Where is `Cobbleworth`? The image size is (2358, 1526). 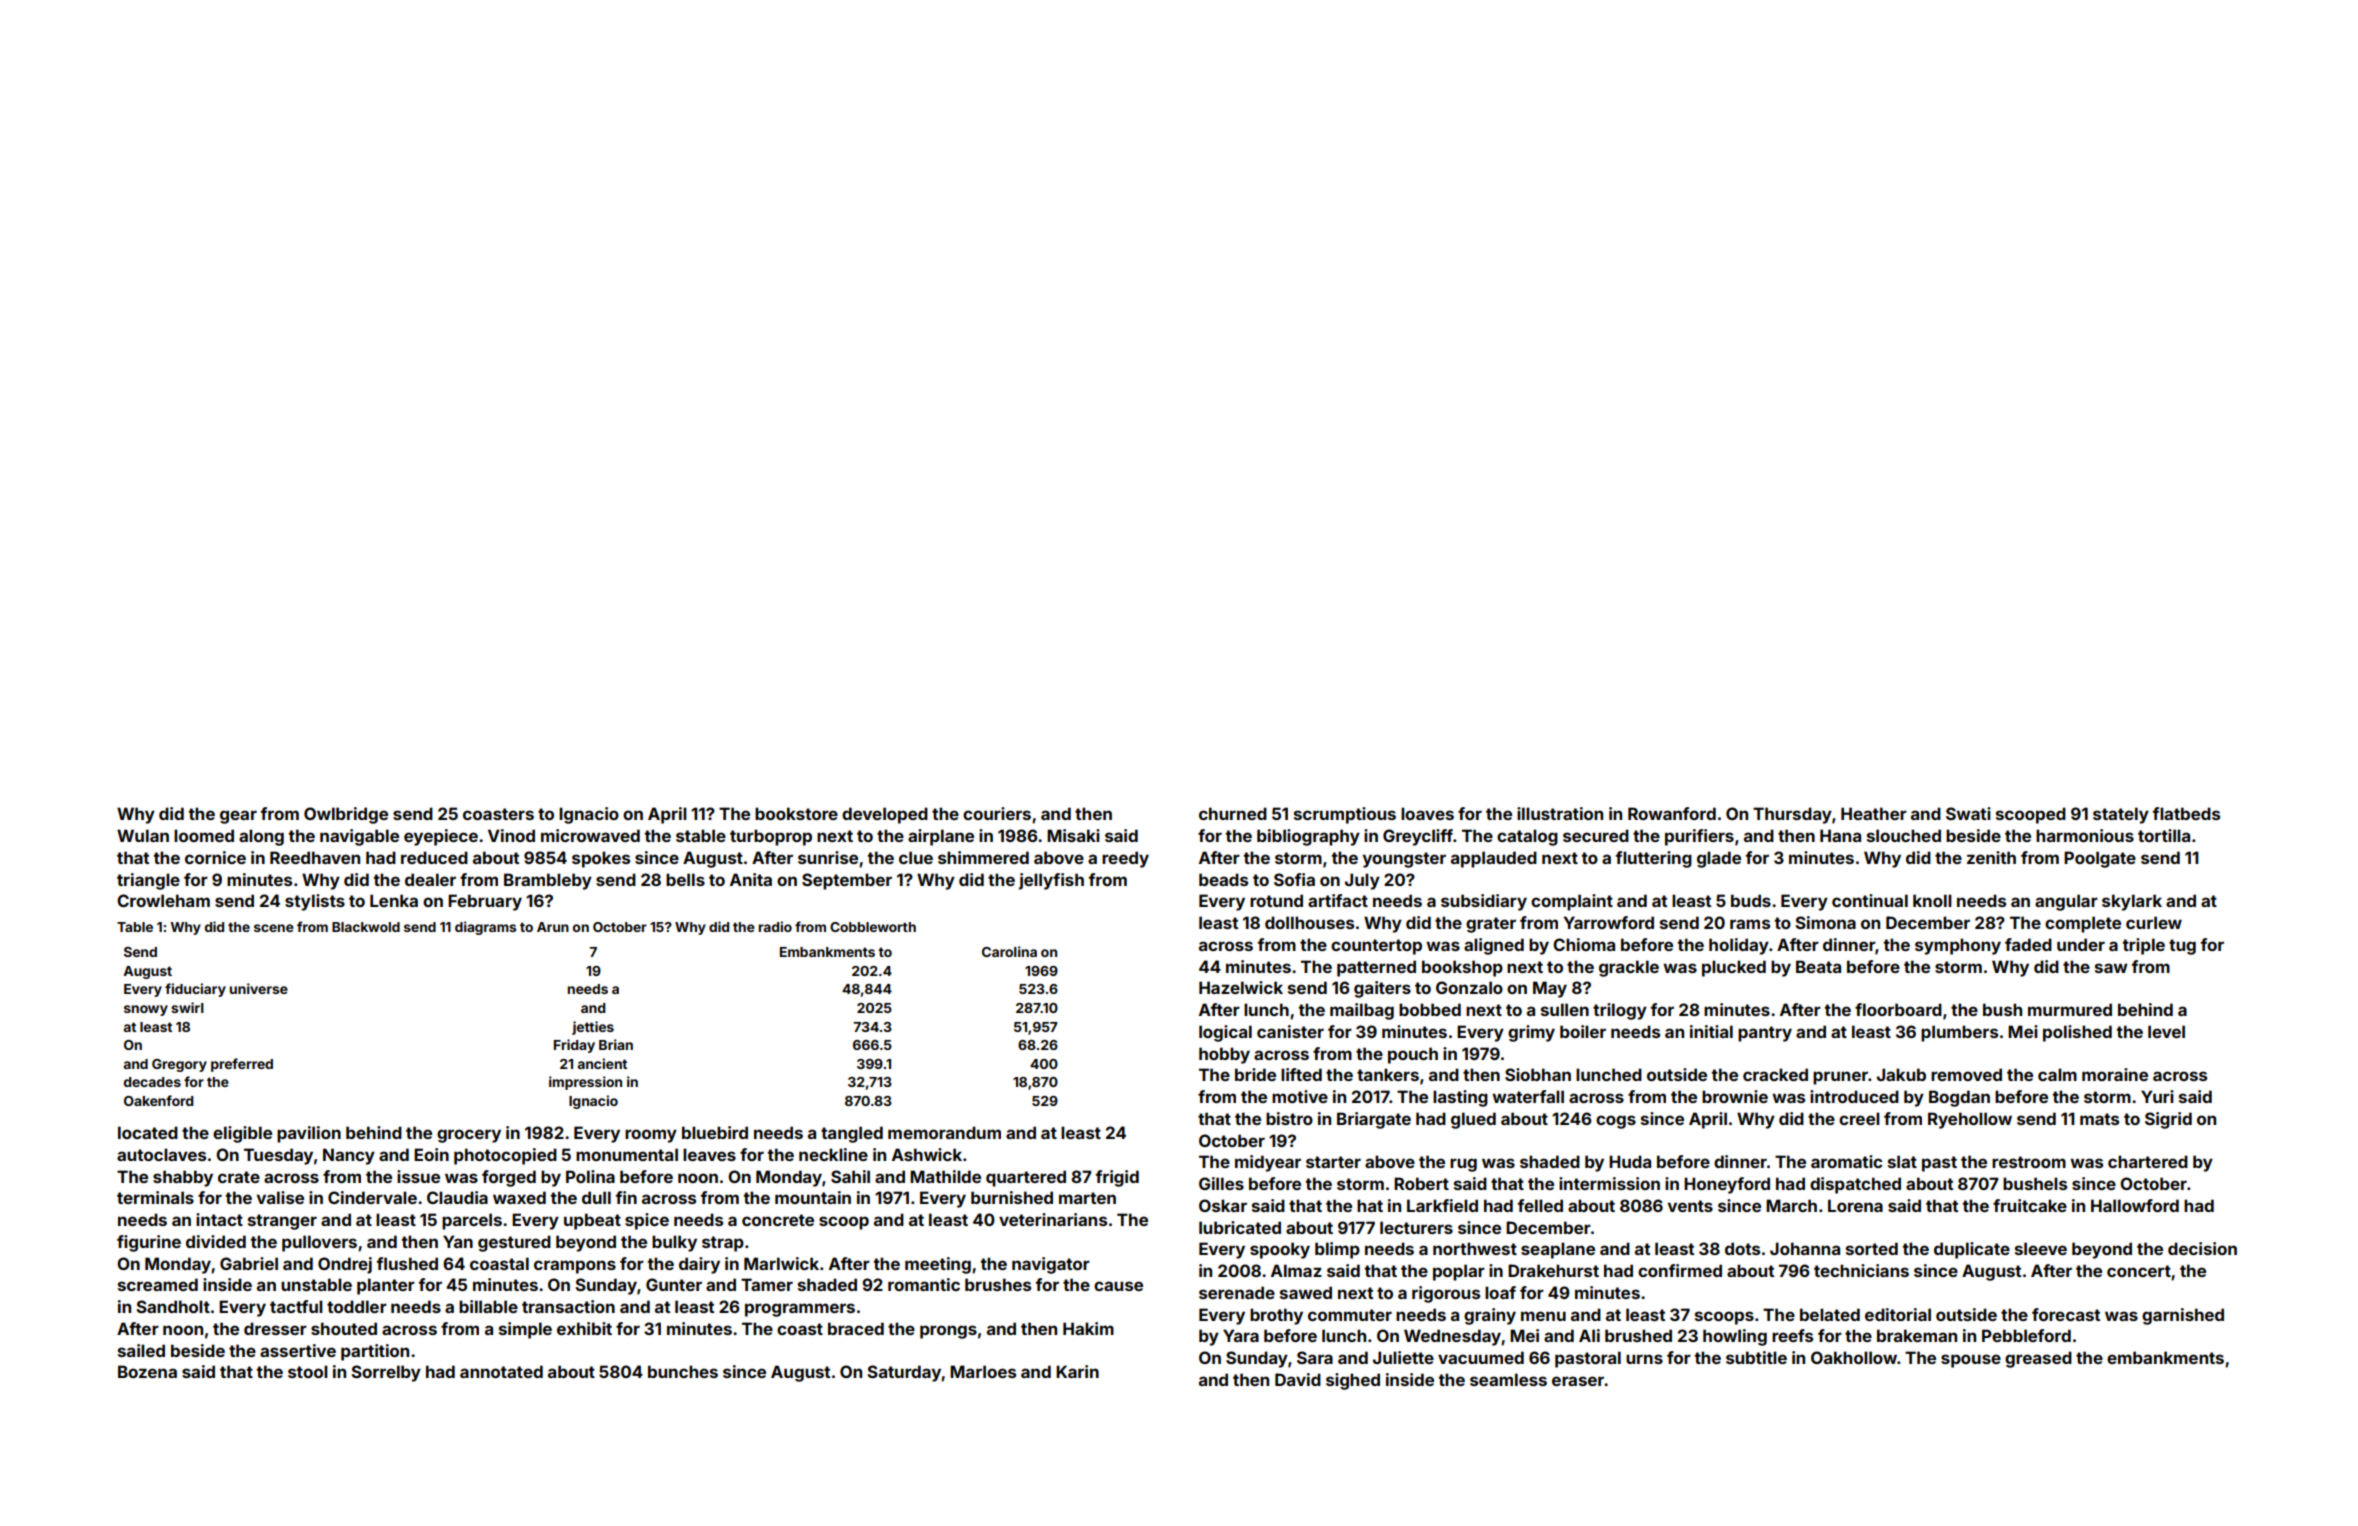 Cobbleworth is located at coordinates (873, 927).
